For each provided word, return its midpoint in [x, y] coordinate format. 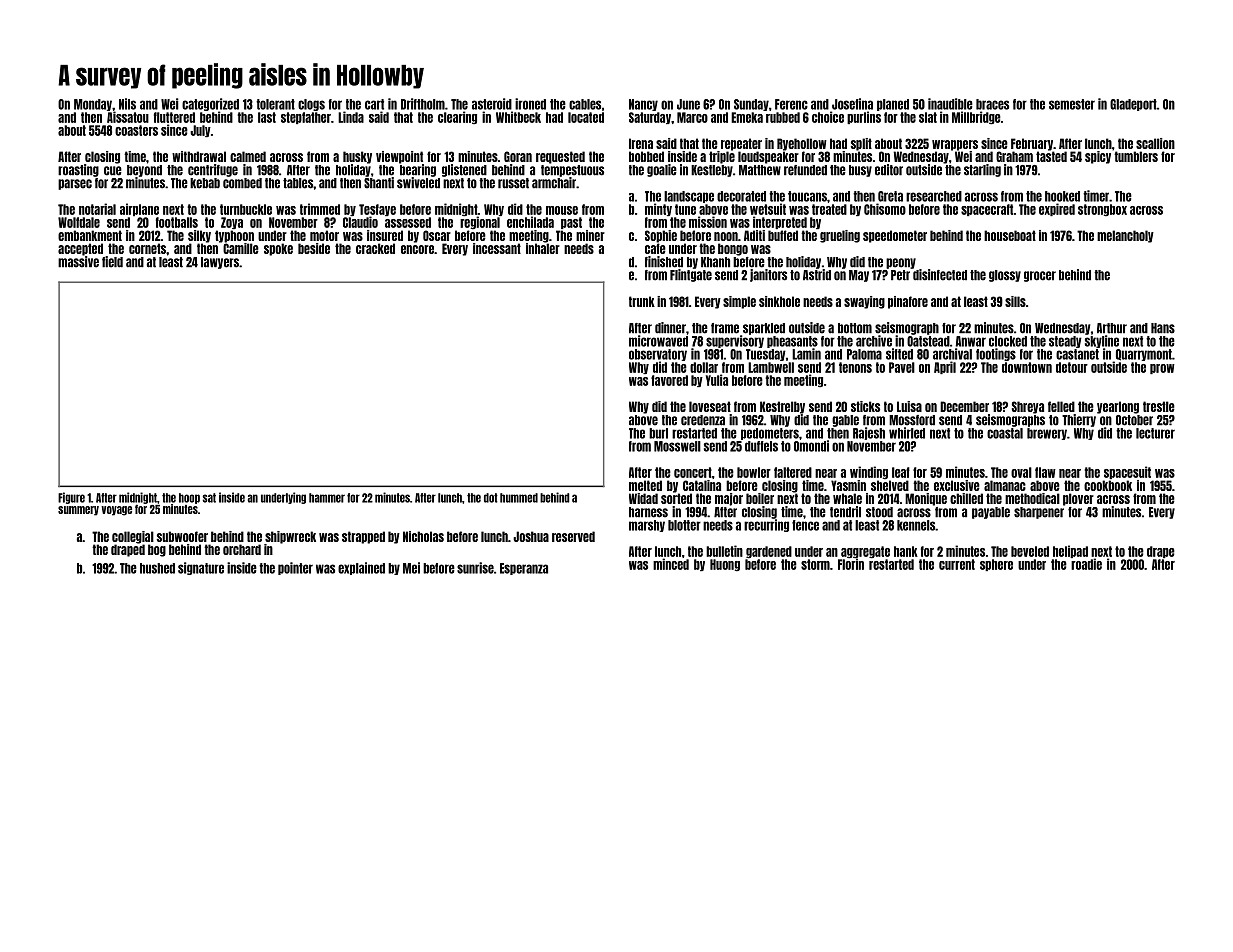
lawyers [220, 263]
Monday [93, 105]
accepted [80, 249]
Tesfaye [377, 210]
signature [201, 568]
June [688, 104]
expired [1057, 209]
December [964, 406]
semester [1072, 104]
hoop [189, 498]
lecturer [1155, 433]
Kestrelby [782, 407]
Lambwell [771, 367]
